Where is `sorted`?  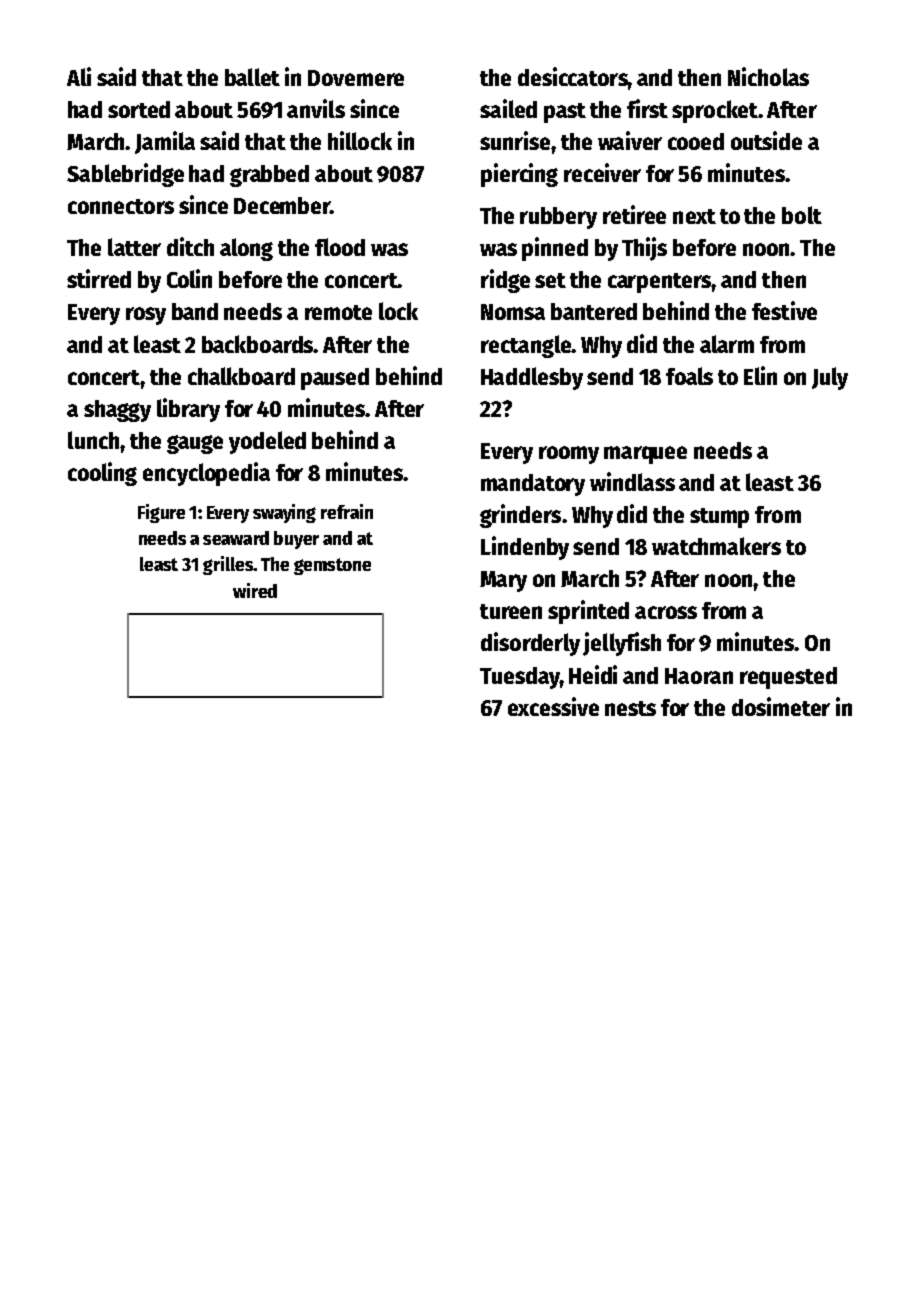
sorted is located at coordinates (139, 109).
